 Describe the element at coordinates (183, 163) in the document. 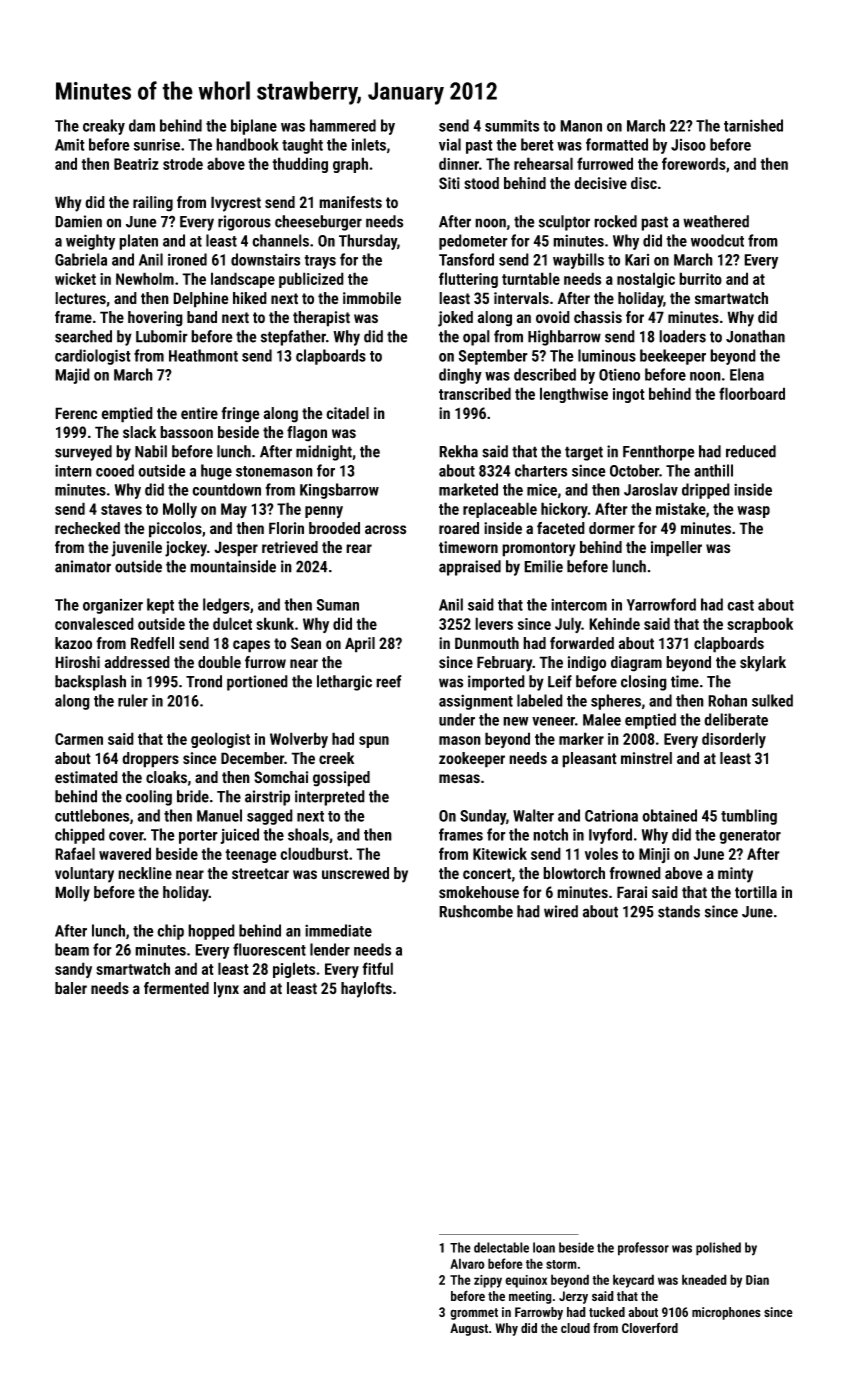

I see `strode` at that location.
